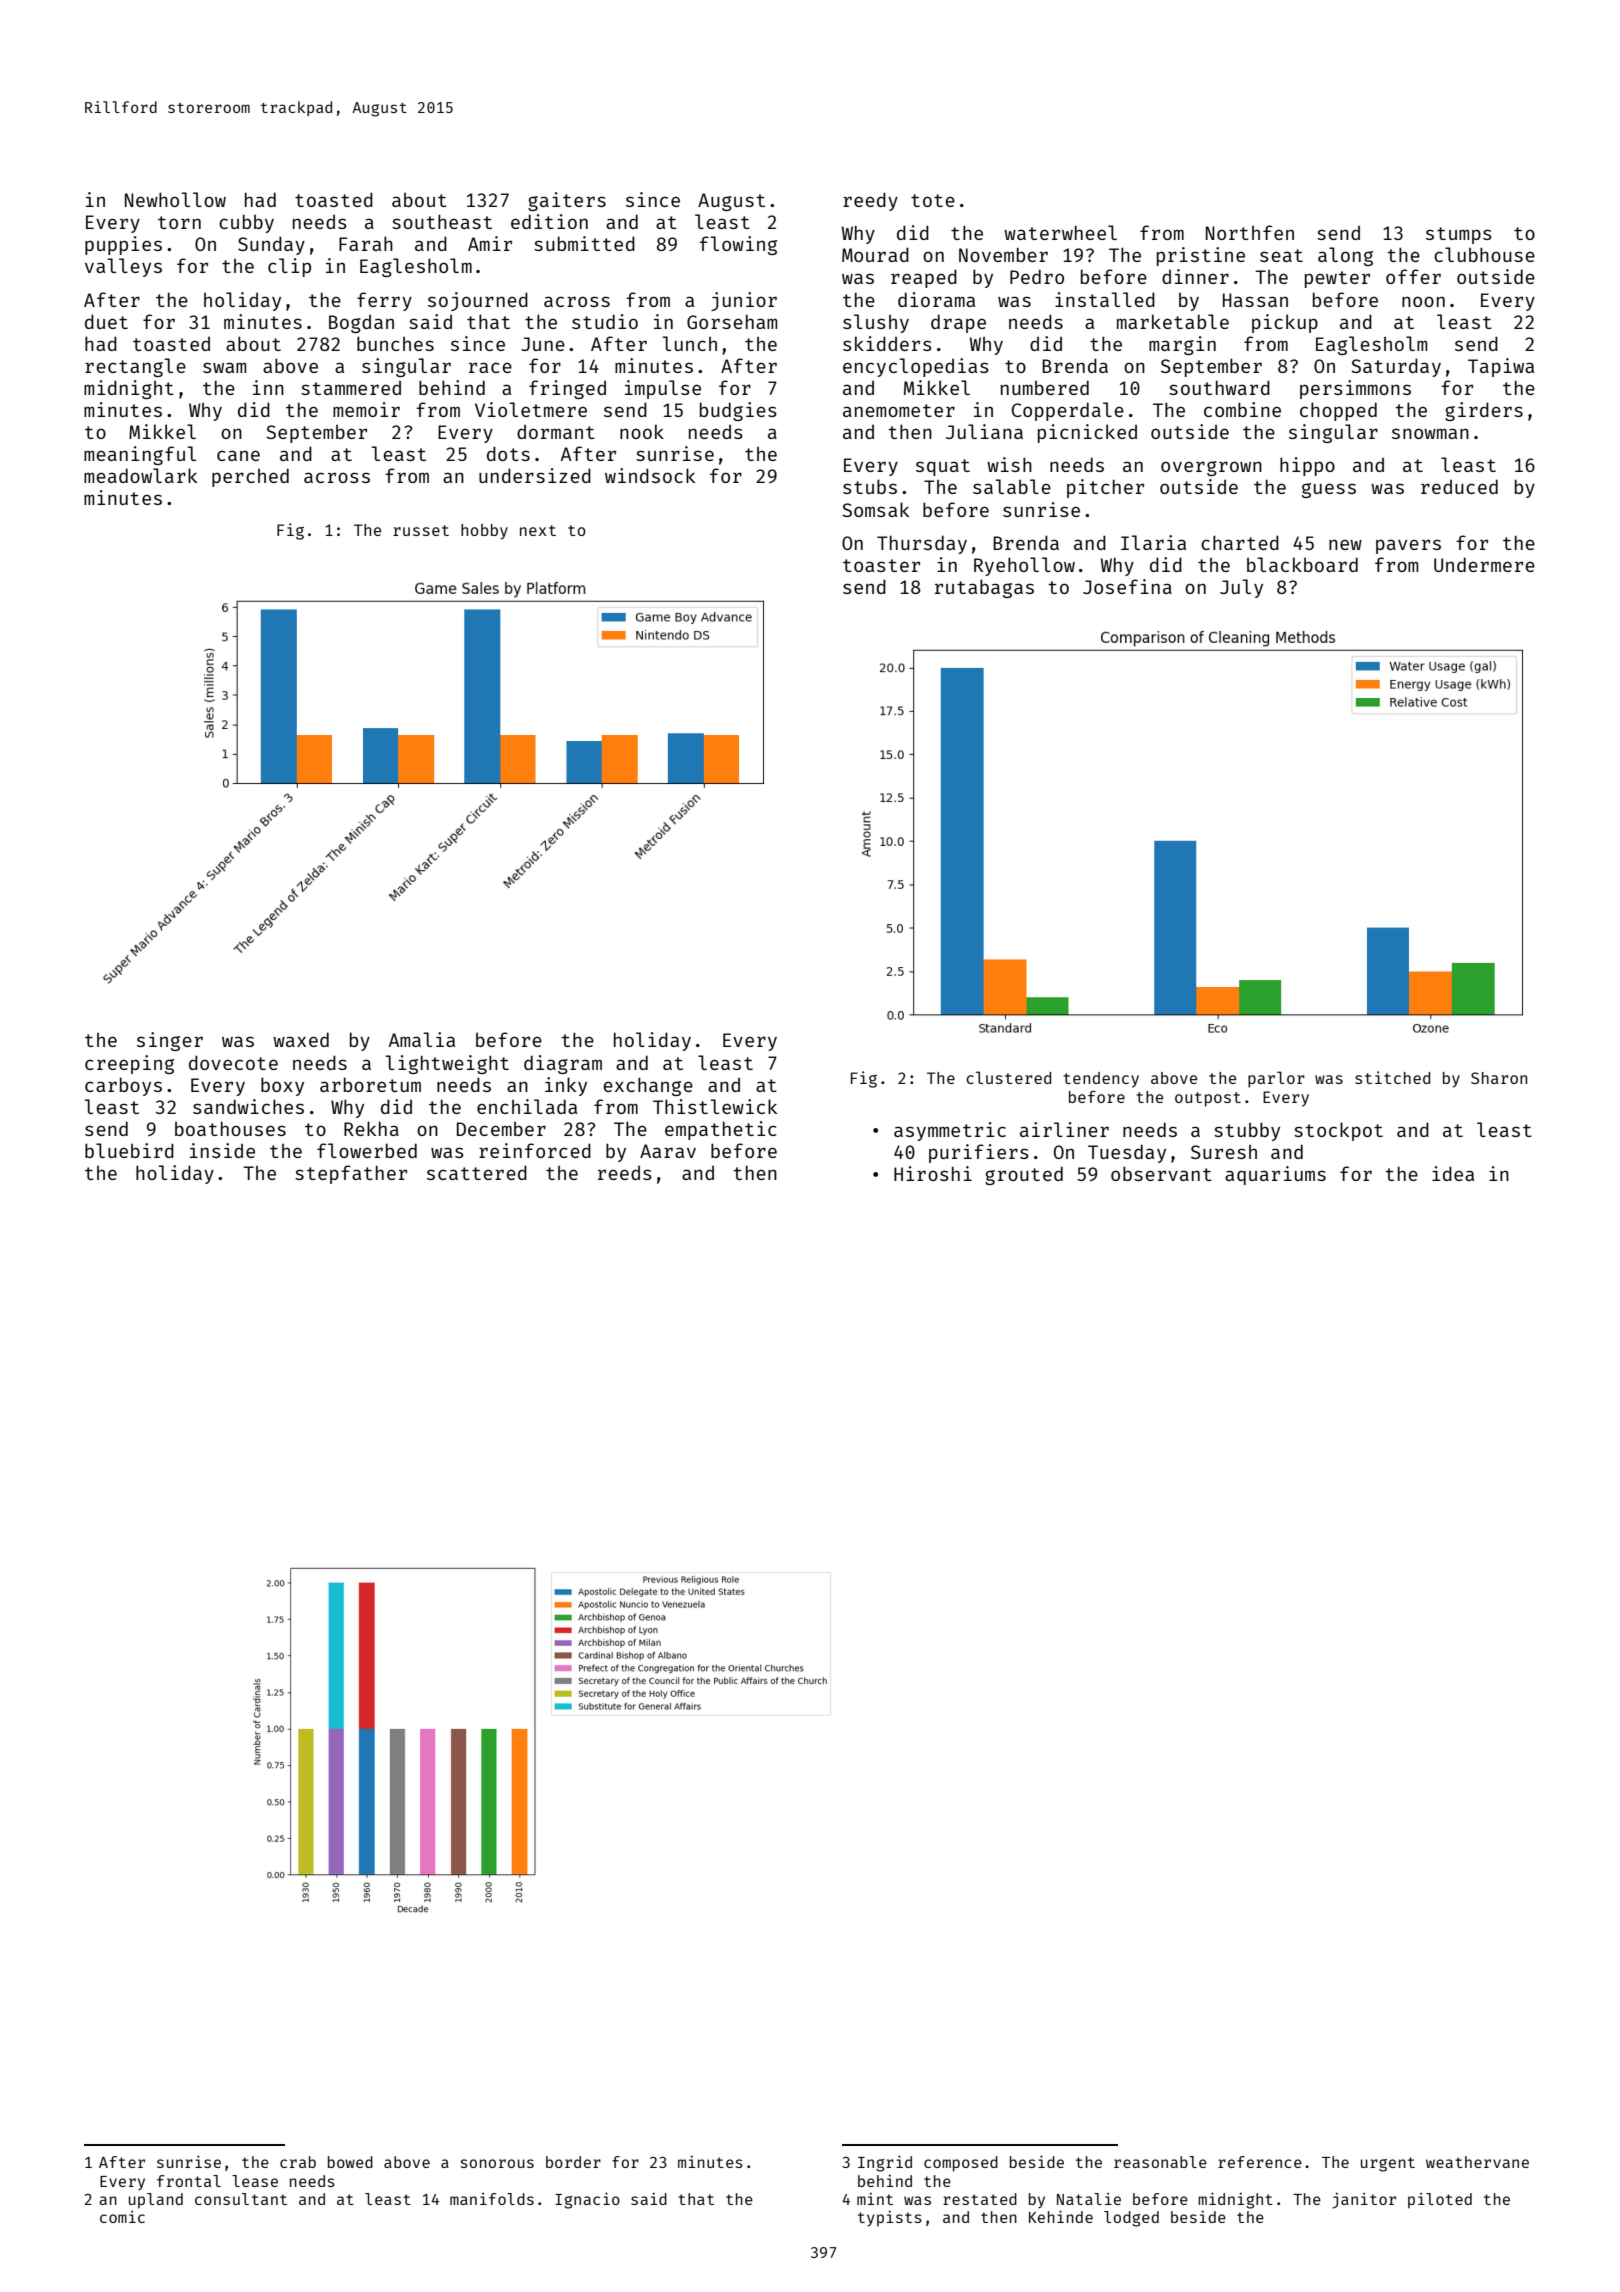  Describe the element at coordinates (289, 267) in the screenshot. I see `clip` at that location.
